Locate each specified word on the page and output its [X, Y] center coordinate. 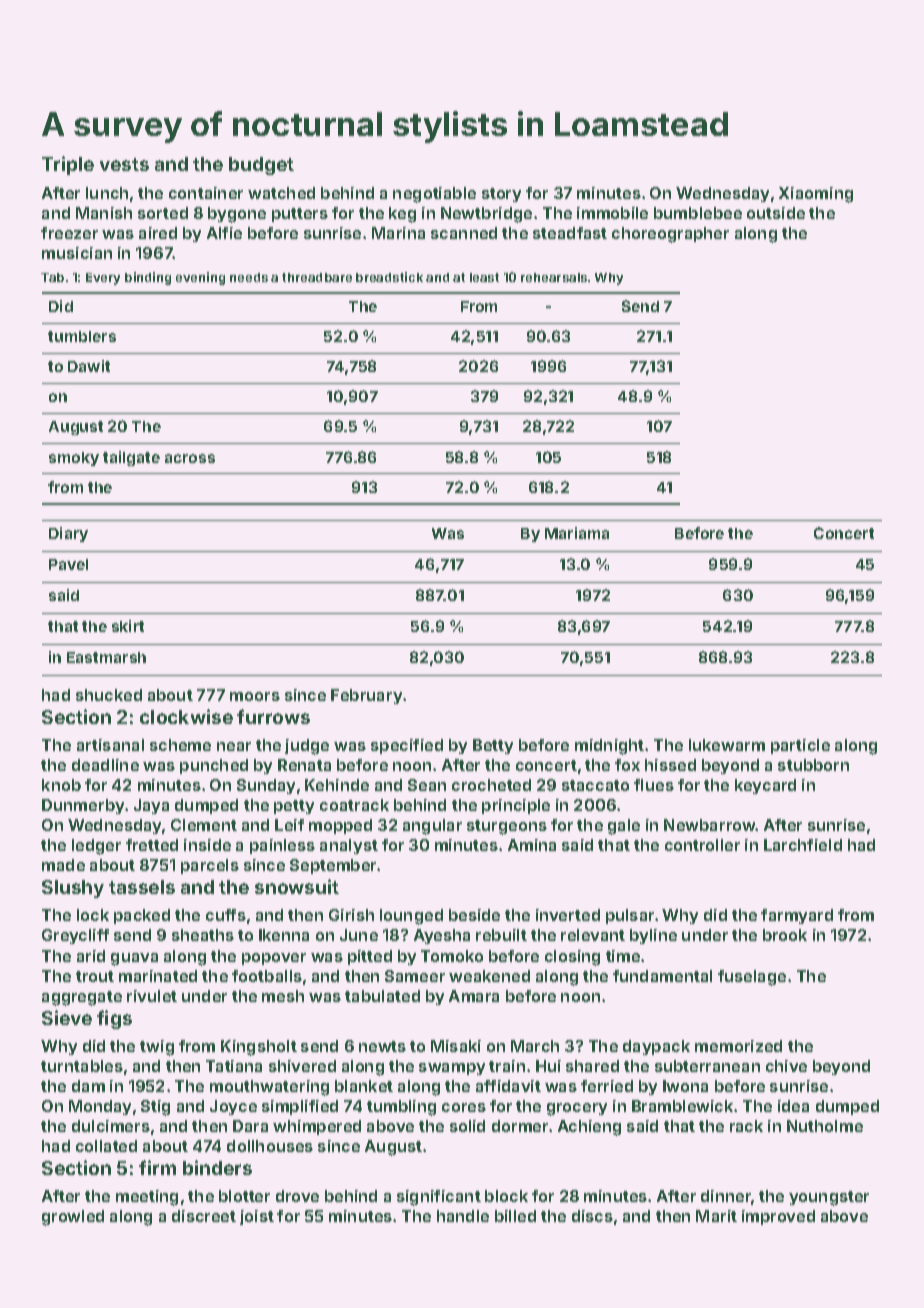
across [190, 458]
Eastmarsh [106, 657]
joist [257, 1217]
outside [776, 213]
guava [134, 959]
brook [785, 935]
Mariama [577, 533]
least [484, 277]
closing [572, 958]
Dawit [89, 366]
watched [281, 193]
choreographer [670, 235]
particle [800, 746]
